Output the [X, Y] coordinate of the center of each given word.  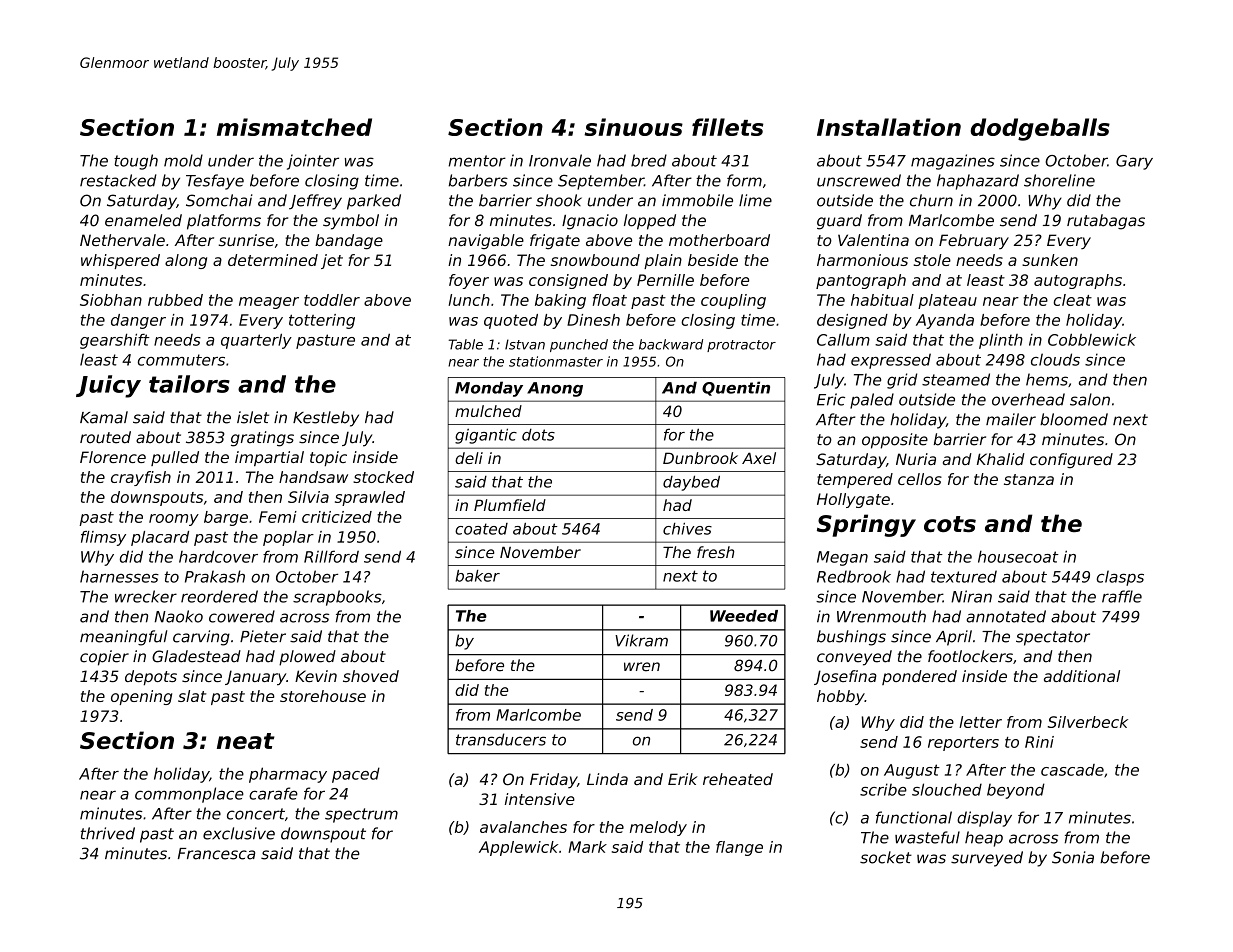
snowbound [595, 260]
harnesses [119, 576]
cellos [920, 479]
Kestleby [326, 419]
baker [477, 576]
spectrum [361, 815]
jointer [313, 162]
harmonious [862, 260]
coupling [733, 301]
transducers [501, 739]
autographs [1078, 281]
